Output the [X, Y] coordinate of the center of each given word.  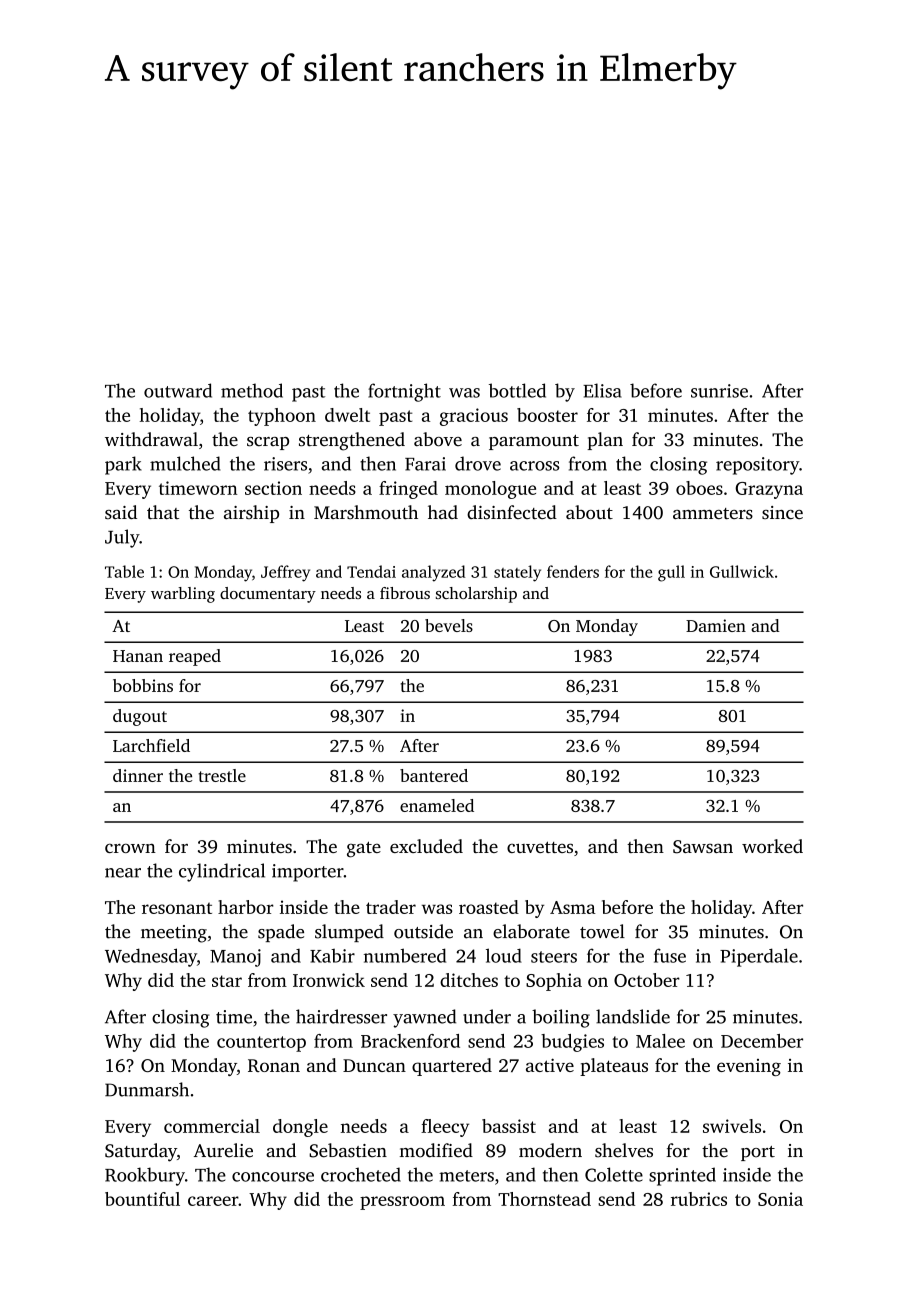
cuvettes [540, 847]
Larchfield [151, 745]
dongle [300, 1128]
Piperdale [759, 957]
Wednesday [151, 957]
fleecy [445, 1128]
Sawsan [703, 847]
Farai [425, 464]
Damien [716, 625]
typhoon [282, 417]
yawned [424, 1018]
